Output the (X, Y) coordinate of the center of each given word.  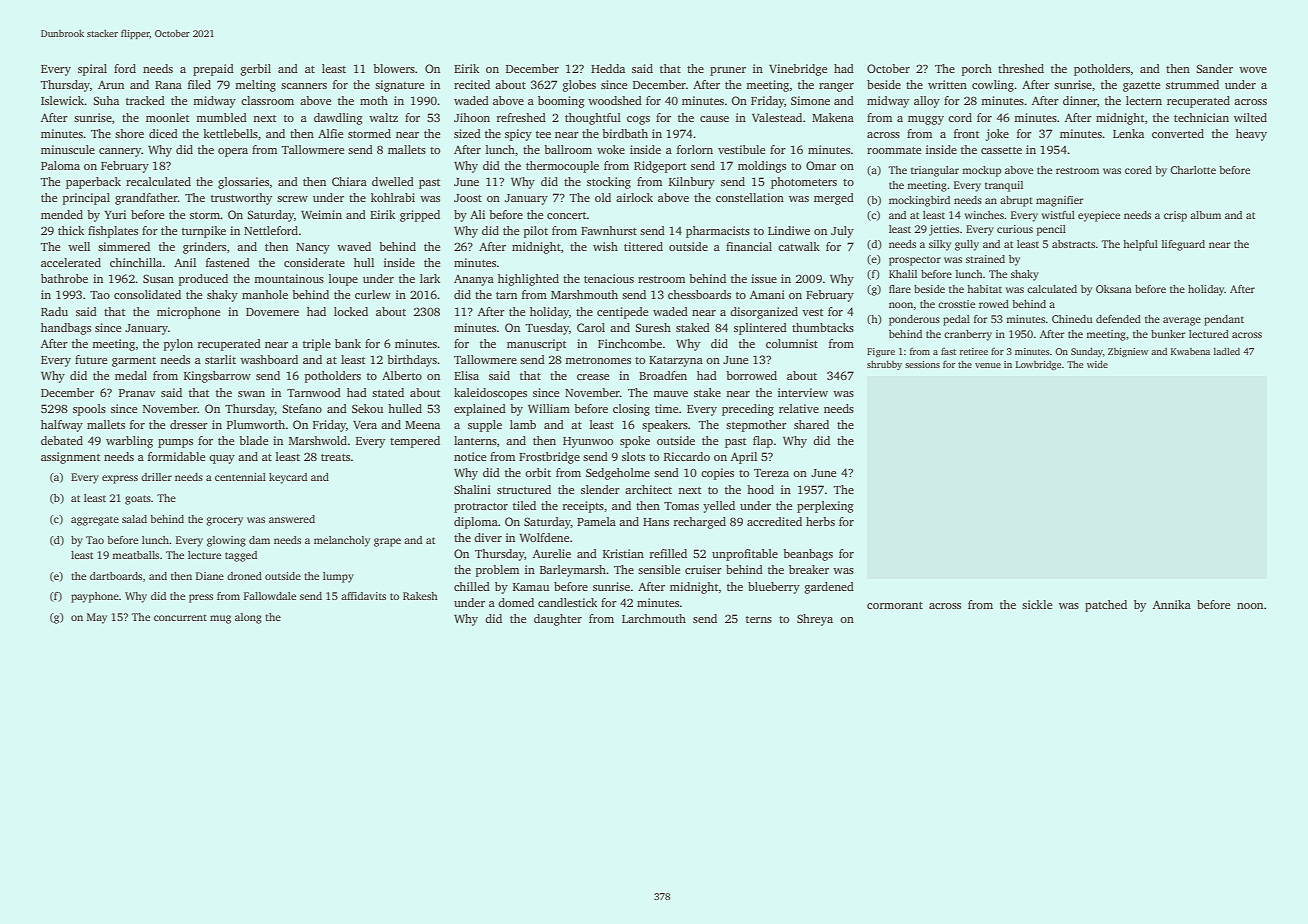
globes (579, 86)
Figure (881, 352)
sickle (1037, 604)
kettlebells (230, 133)
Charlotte (1193, 170)
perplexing (825, 507)
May (97, 618)
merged (834, 199)
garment (134, 362)
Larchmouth (654, 618)
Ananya (474, 280)
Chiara (349, 181)
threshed (1021, 68)
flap (763, 442)
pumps (175, 443)
